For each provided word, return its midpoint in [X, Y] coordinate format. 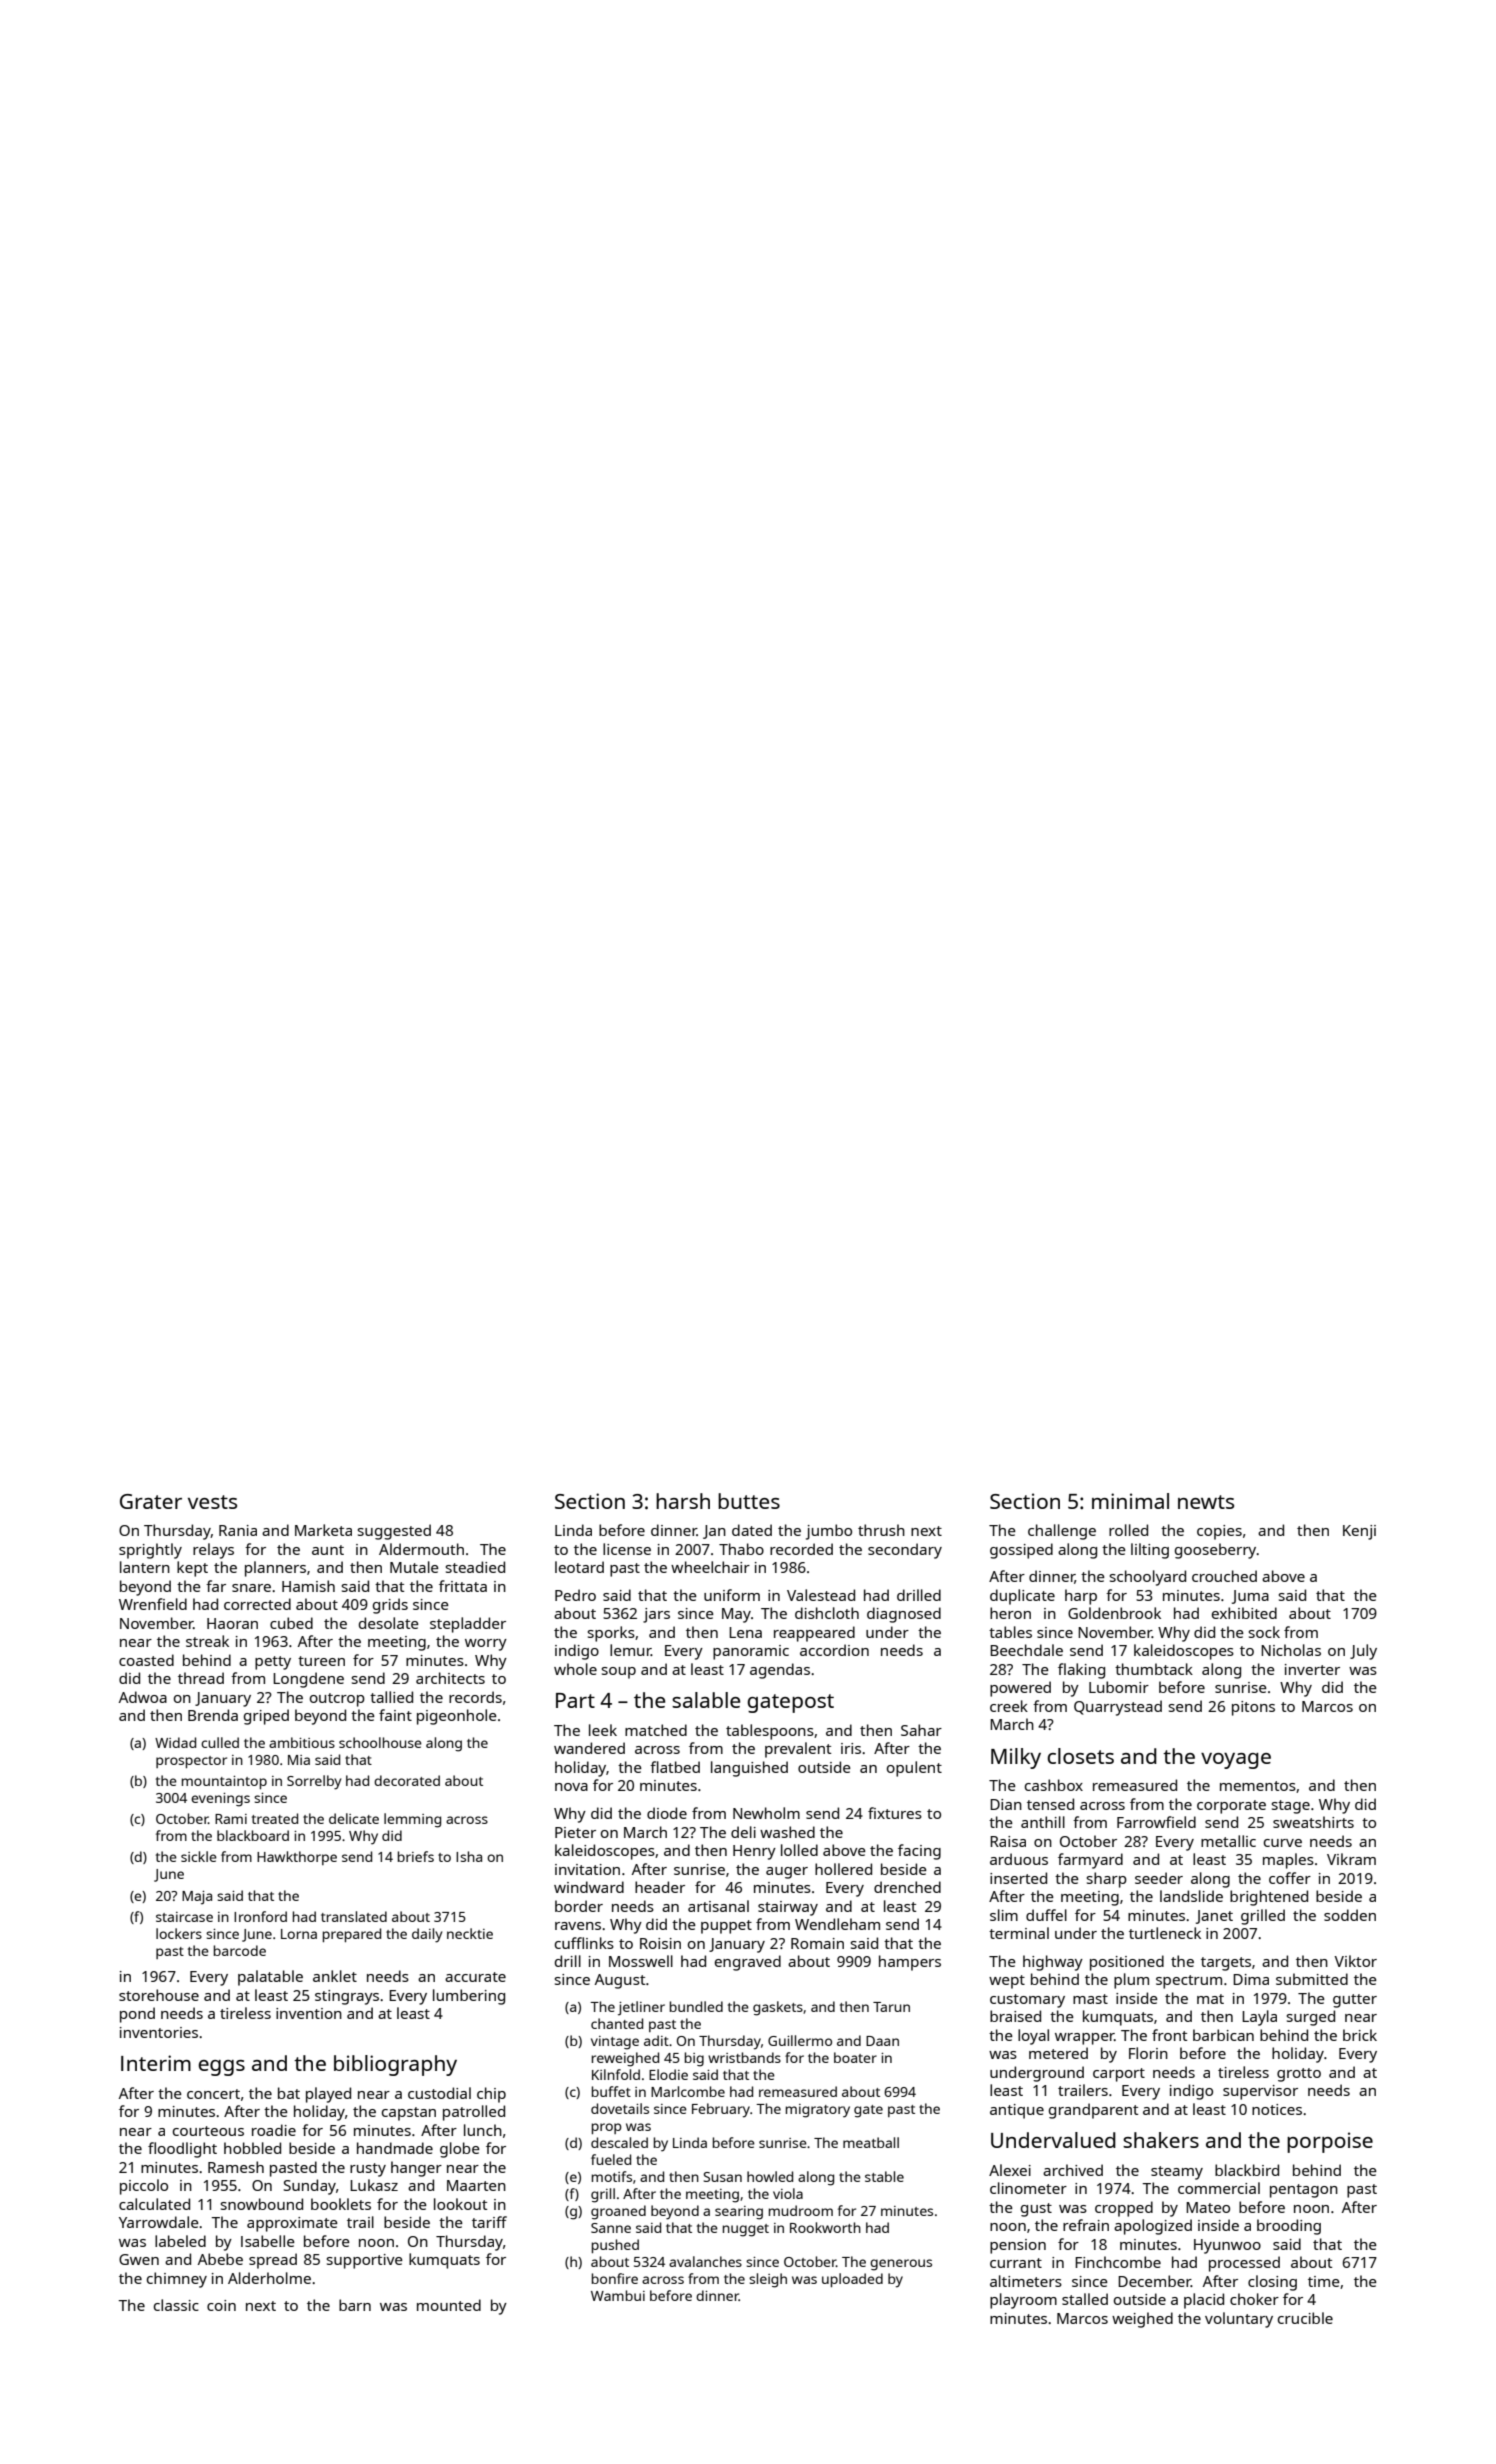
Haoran [232, 1623]
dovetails [620, 2108]
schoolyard [1148, 1578]
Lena [745, 1632]
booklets [341, 2204]
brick [1360, 2035]
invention [309, 2013]
